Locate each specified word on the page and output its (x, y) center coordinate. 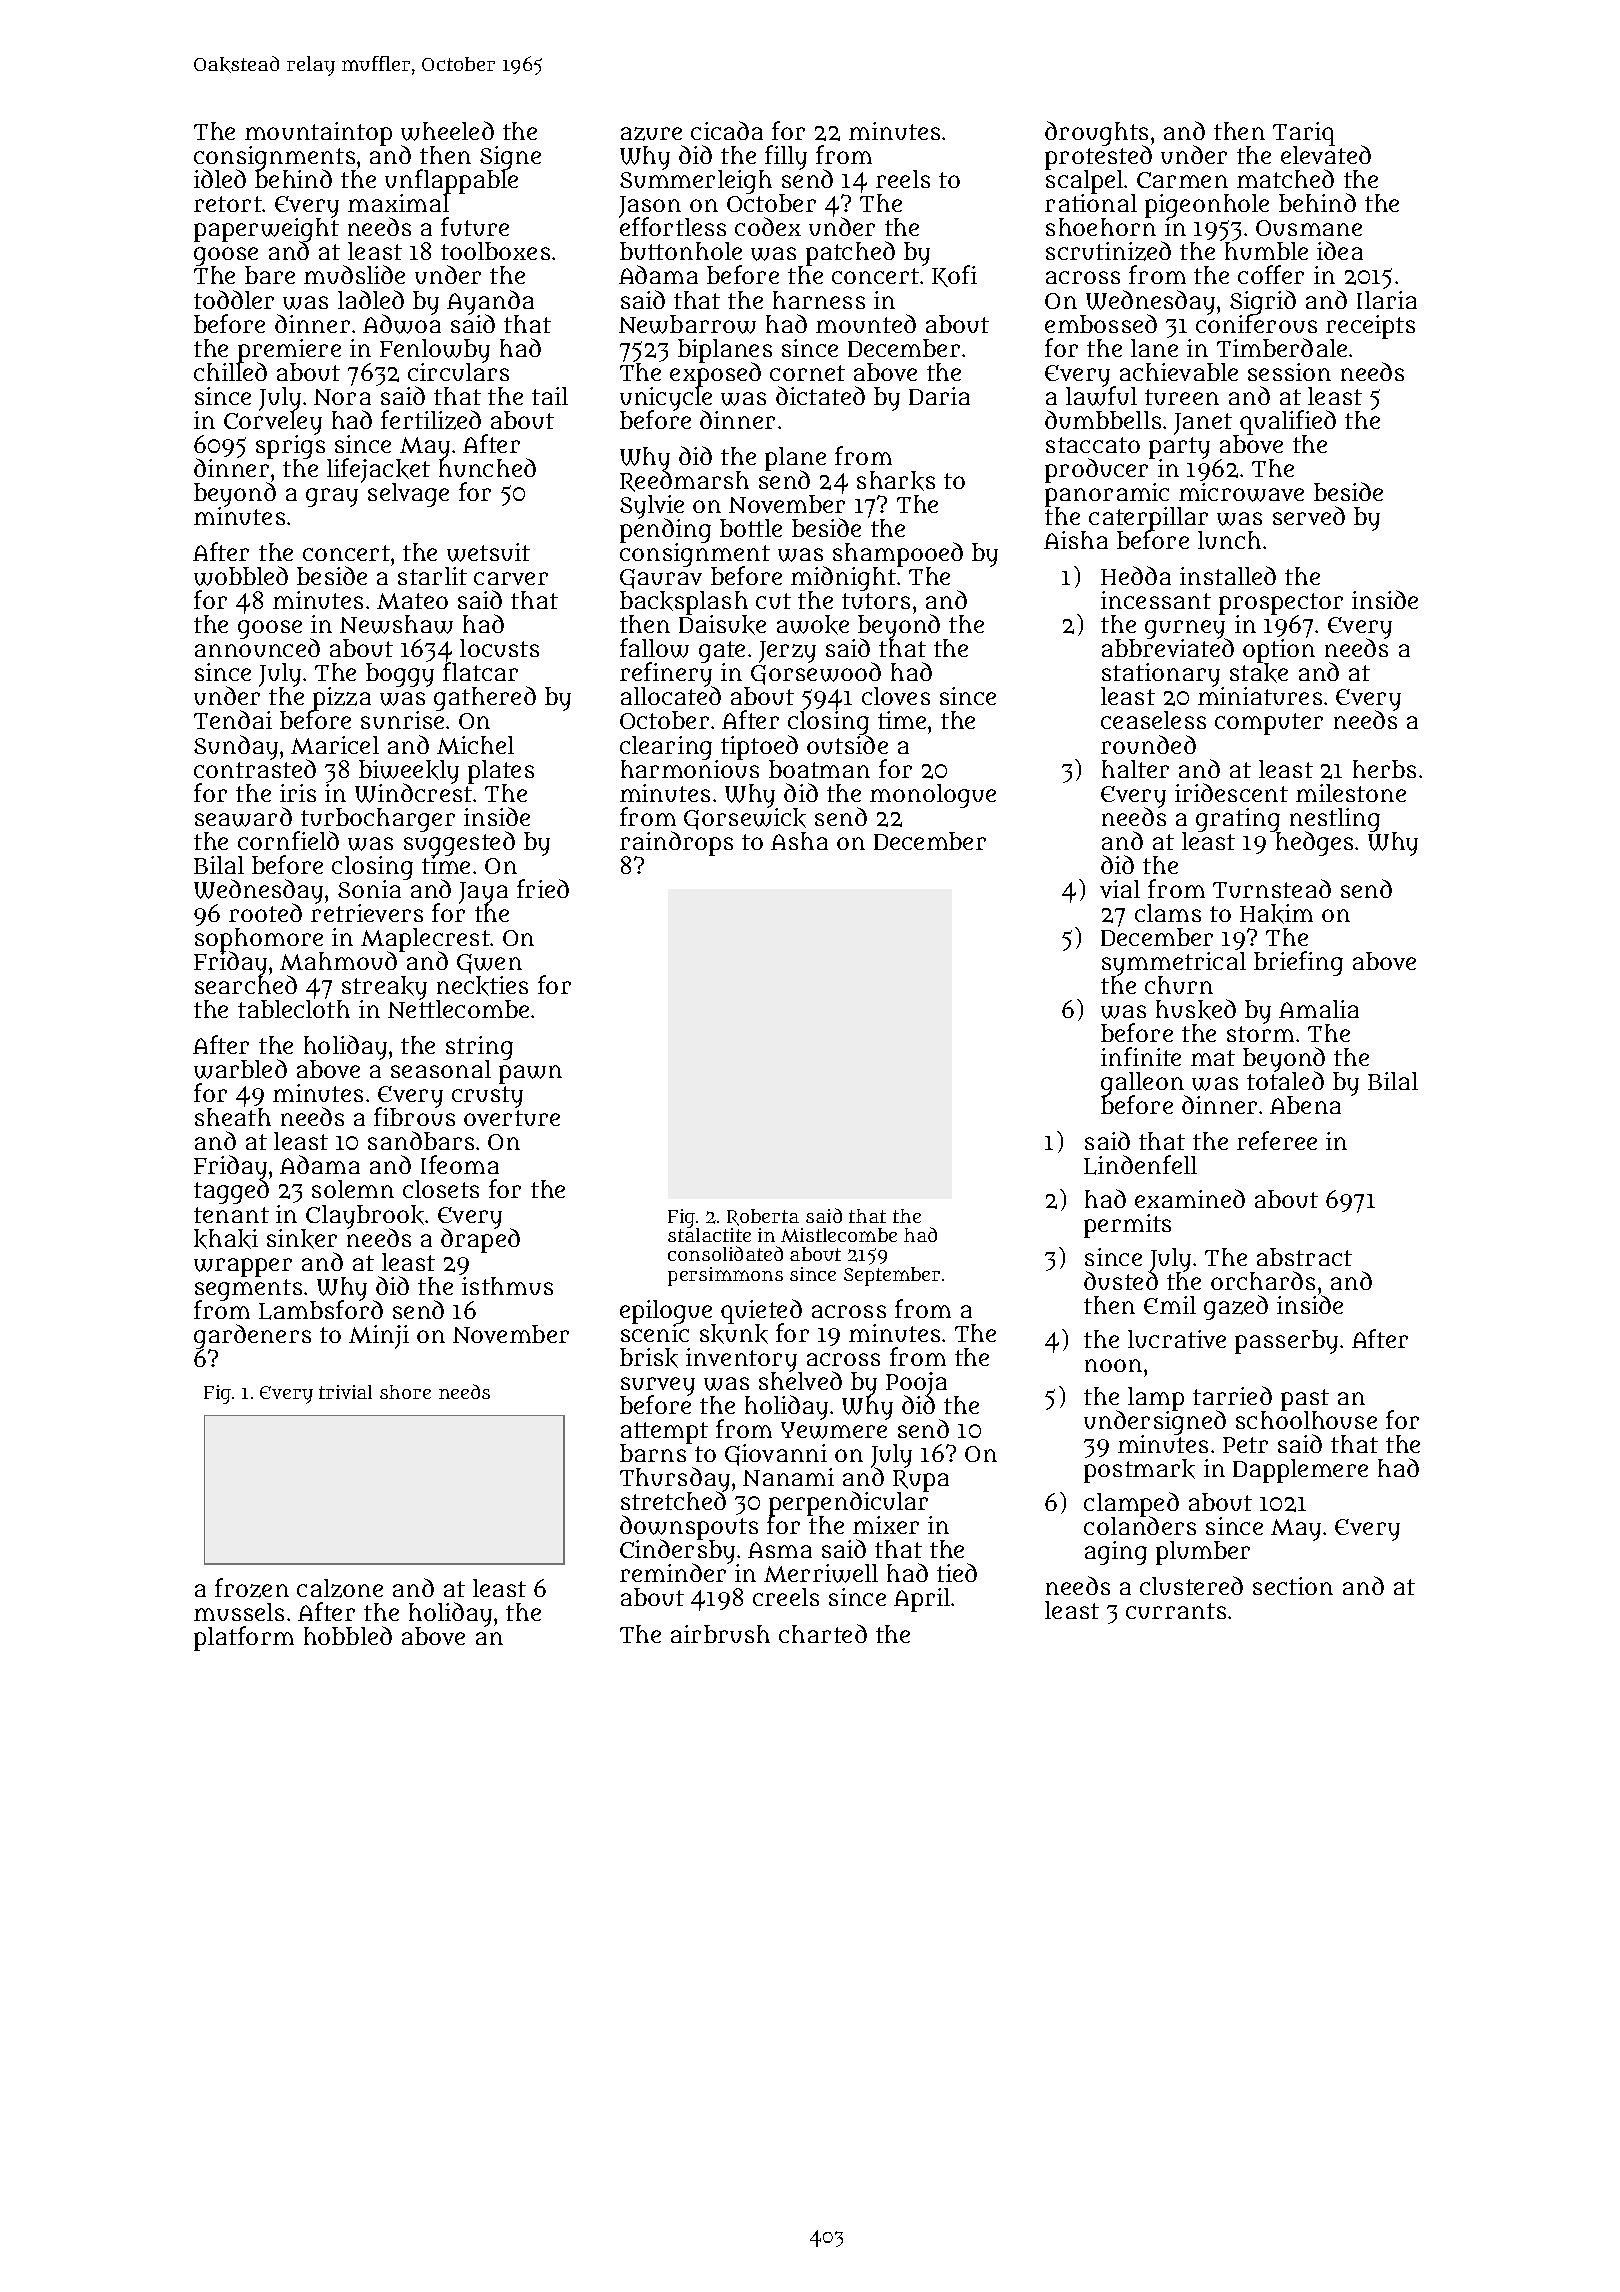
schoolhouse (1306, 1420)
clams (1168, 913)
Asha (799, 841)
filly (785, 158)
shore (405, 1392)
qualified (1288, 422)
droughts (1096, 133)
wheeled (447, 131)
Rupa (921, 1481)
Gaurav (661, 579)
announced (257, 648)
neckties (482, 986)
